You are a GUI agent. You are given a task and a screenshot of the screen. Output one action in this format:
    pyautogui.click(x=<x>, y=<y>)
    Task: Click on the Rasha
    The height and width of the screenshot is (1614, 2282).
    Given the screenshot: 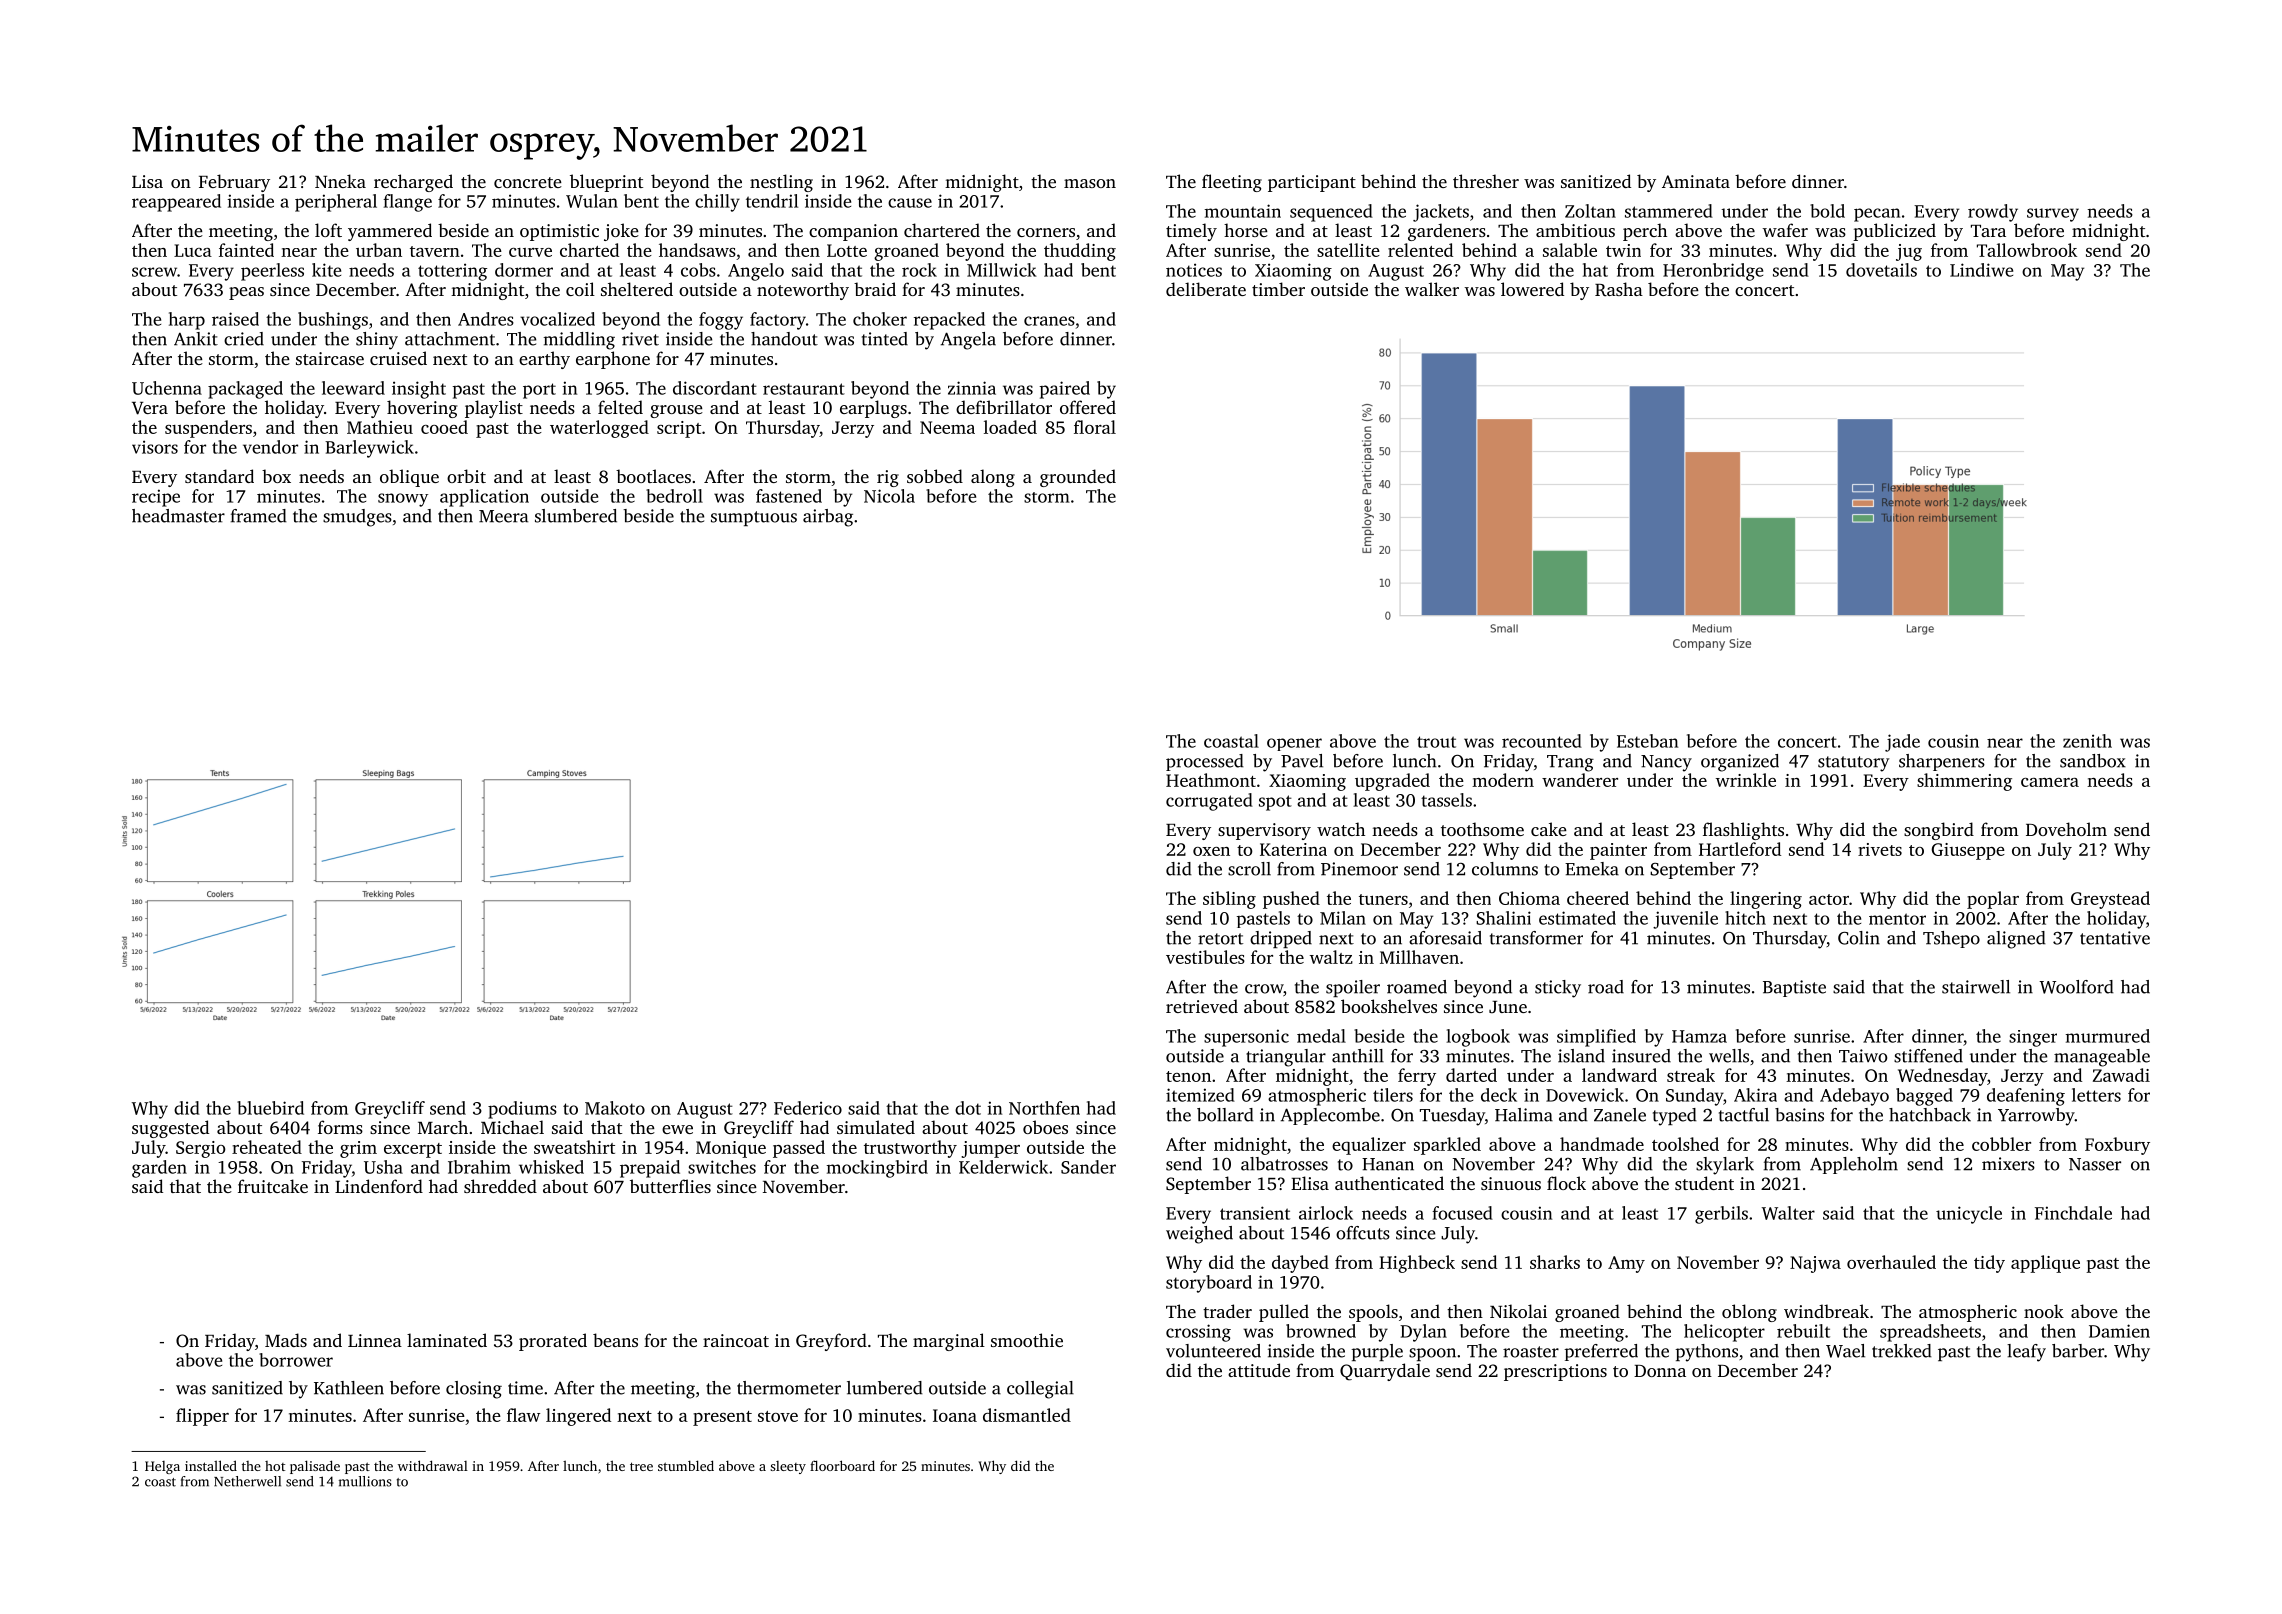 What is the action you would take?
    pyautogui.click(x=1619, y=289)
